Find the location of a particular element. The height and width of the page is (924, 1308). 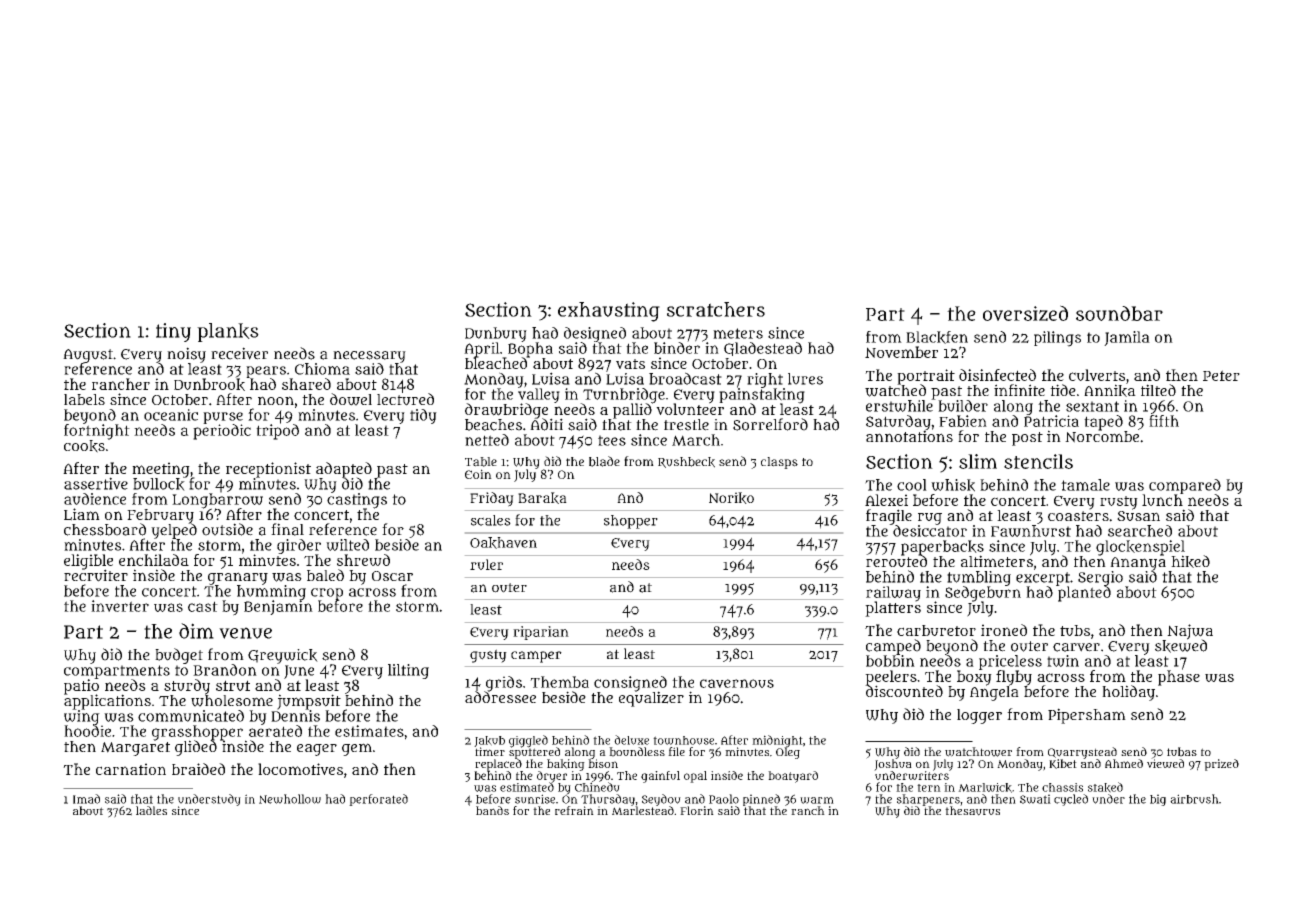

Dunbury is located at coordinates (496, 334).
